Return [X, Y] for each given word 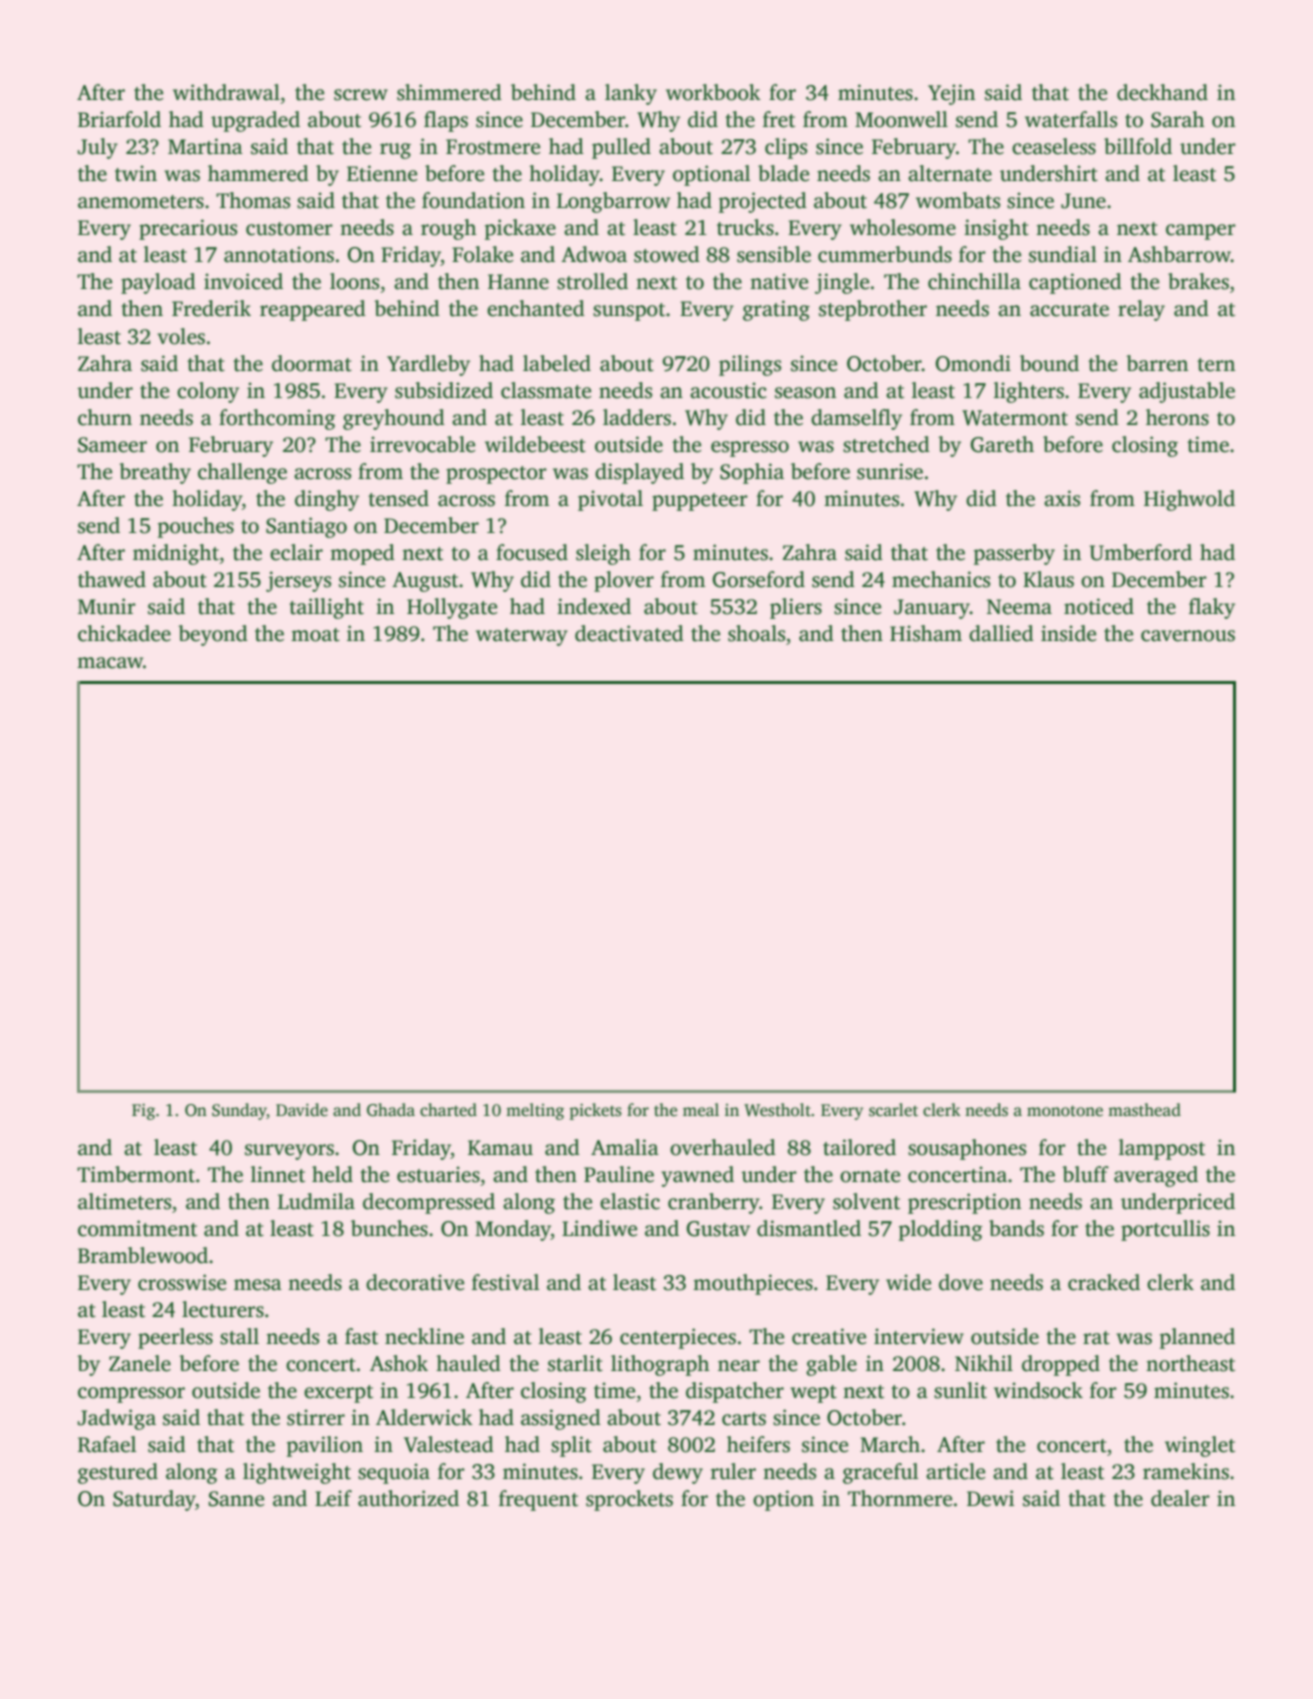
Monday [513, 1230]
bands [1016, 1228]
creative [829, 1336]
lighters [1029, 392]
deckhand [1162, 92]
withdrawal [226, 92]
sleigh [603, 554]
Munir [107, 606]
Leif [333, 1498]
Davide [302, 1110]
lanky [631, 94]
